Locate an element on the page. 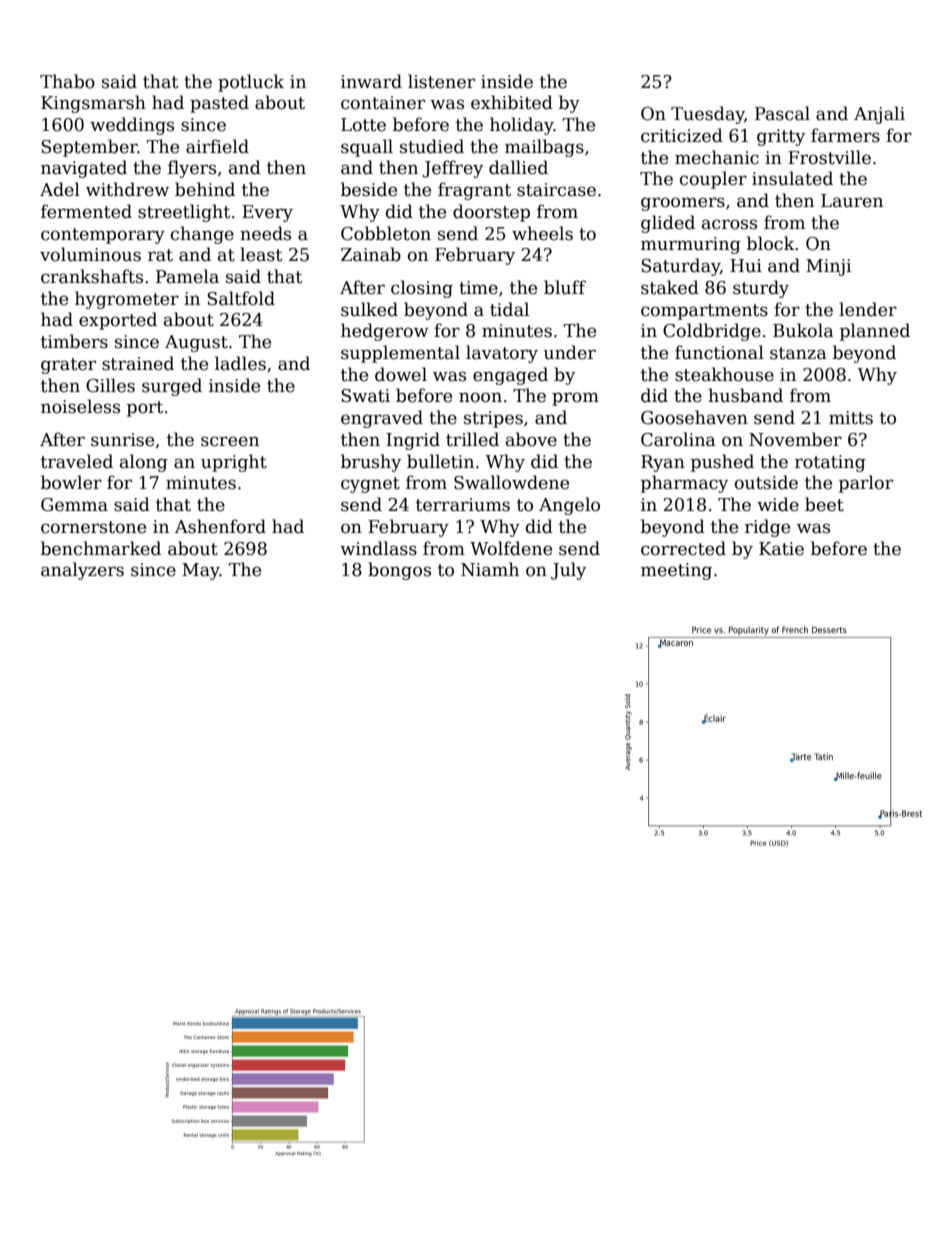 The image size is (952, 1233). pasted is located at coordinates (219, 104).
